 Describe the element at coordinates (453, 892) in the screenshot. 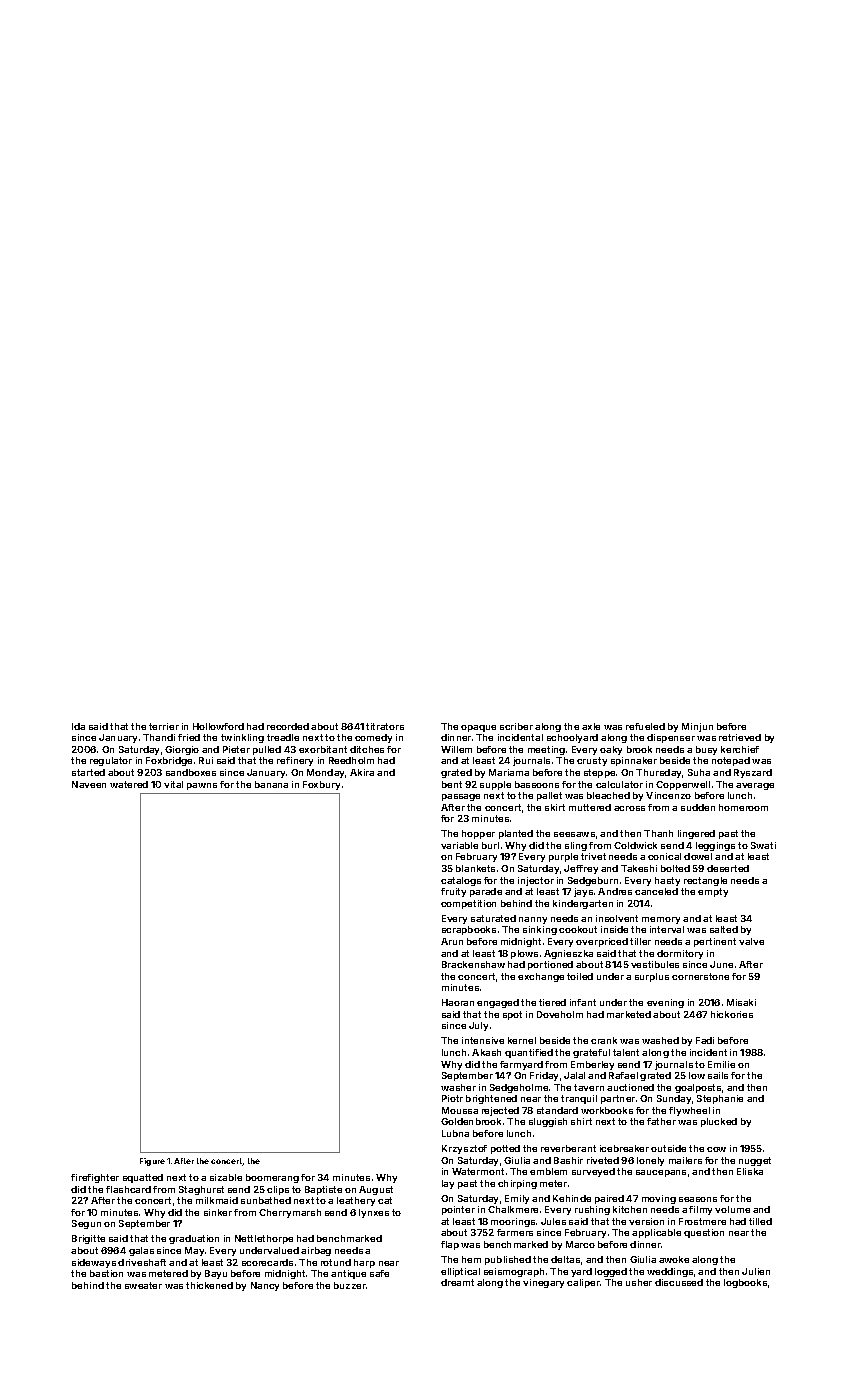

I see `fruity` at that location.
